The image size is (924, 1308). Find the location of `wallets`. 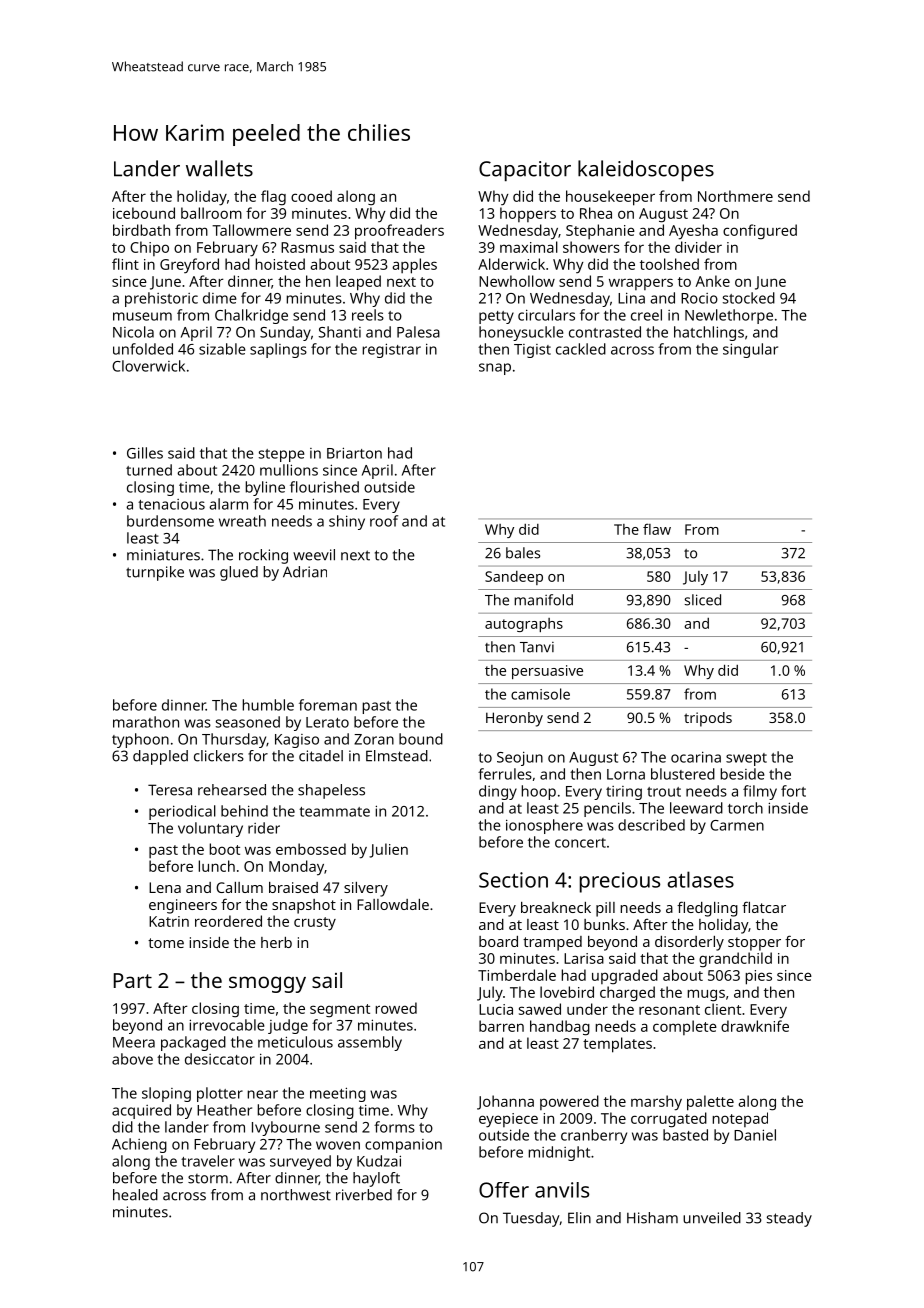

wallets is located at coordinates (219, 168).
